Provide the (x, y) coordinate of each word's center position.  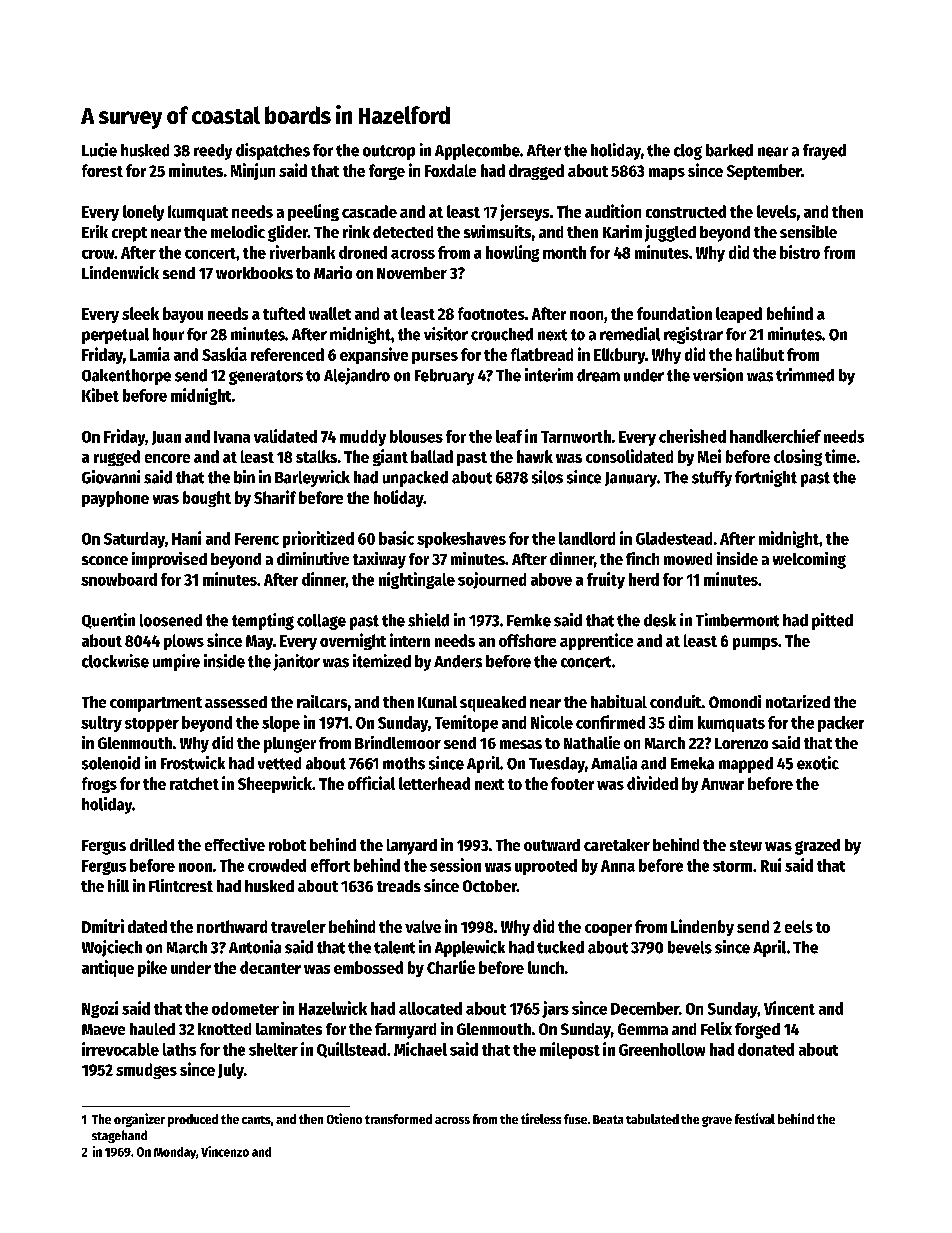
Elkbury (619, 356)
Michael (420, 1049)
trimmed (805, 375)
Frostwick (193, 763)
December (645, 1008)
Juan (166, 438)
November (412, 273)
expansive (374, 355)
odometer (245, 1008)
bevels (690, 947)
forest (102, 170)
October (490, 886)
